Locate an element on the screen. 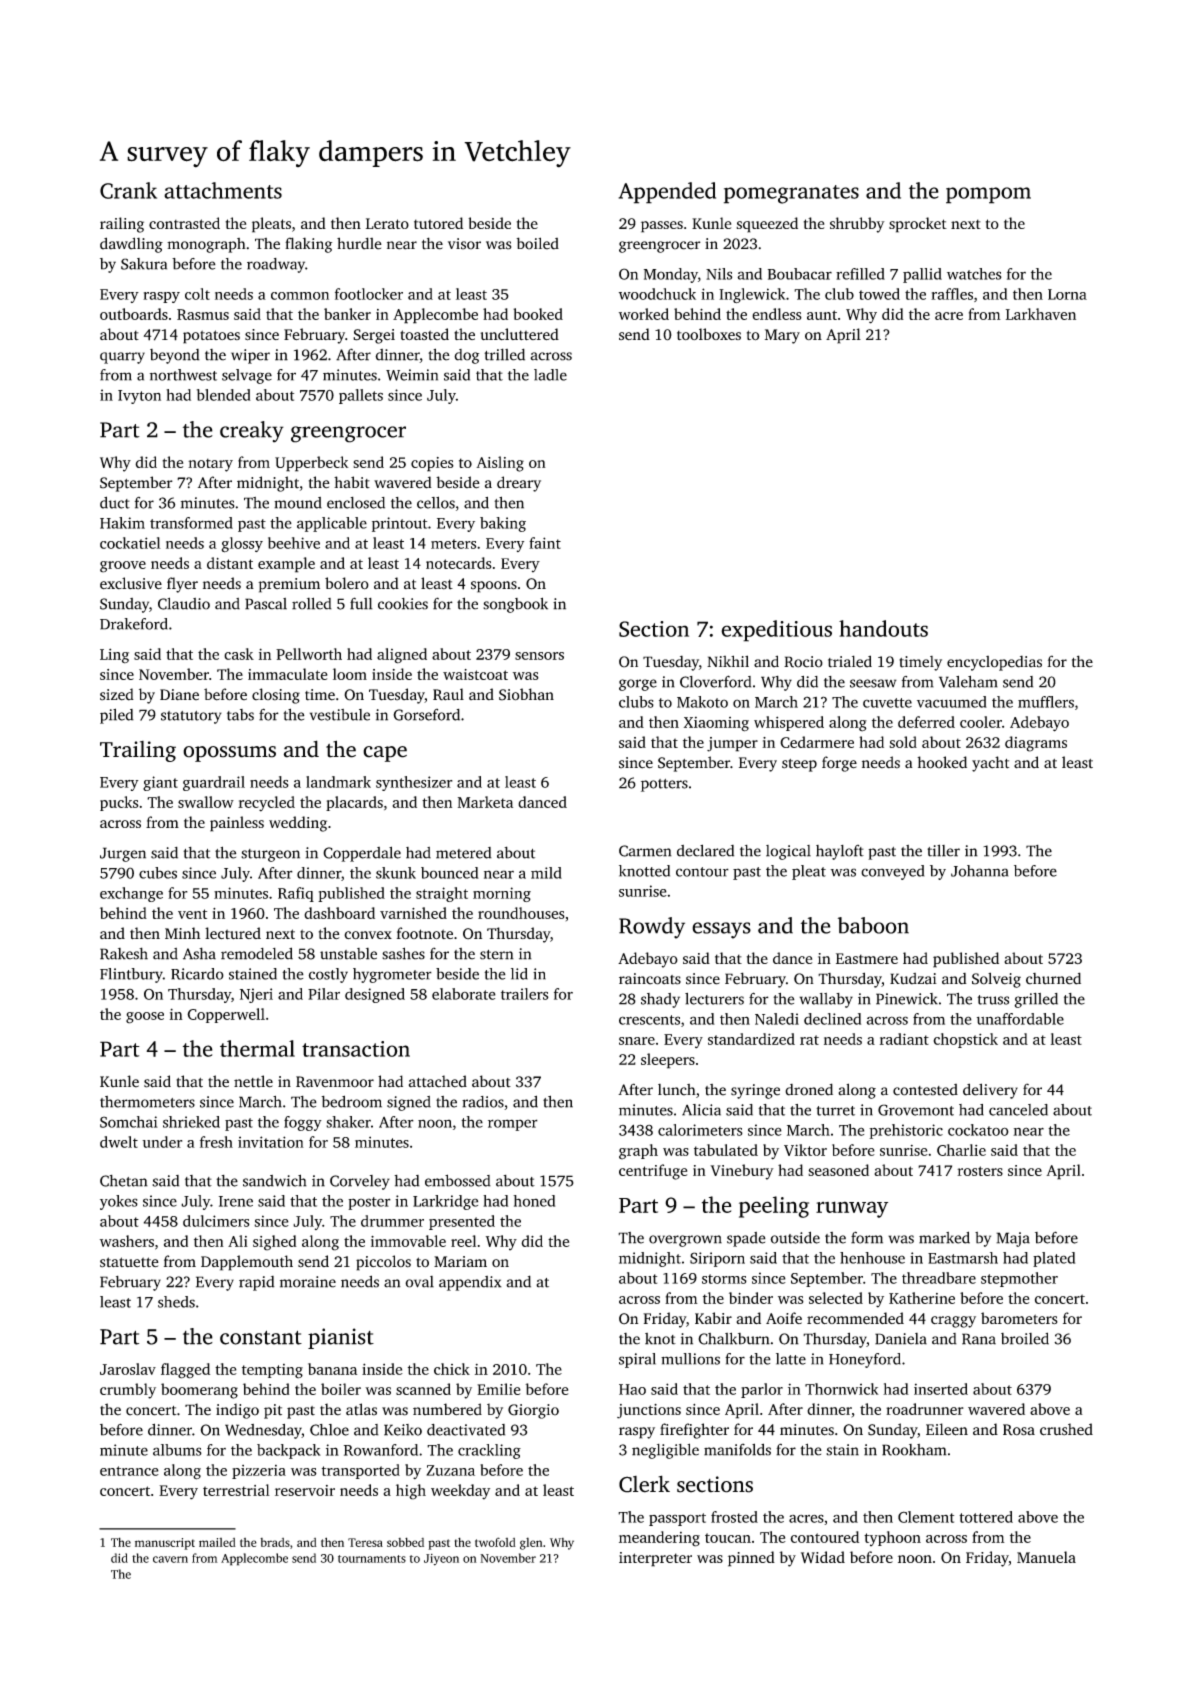 The height and width of the screenshot is (1687, 1193). frosted is located at coordinates (734, 1517).
